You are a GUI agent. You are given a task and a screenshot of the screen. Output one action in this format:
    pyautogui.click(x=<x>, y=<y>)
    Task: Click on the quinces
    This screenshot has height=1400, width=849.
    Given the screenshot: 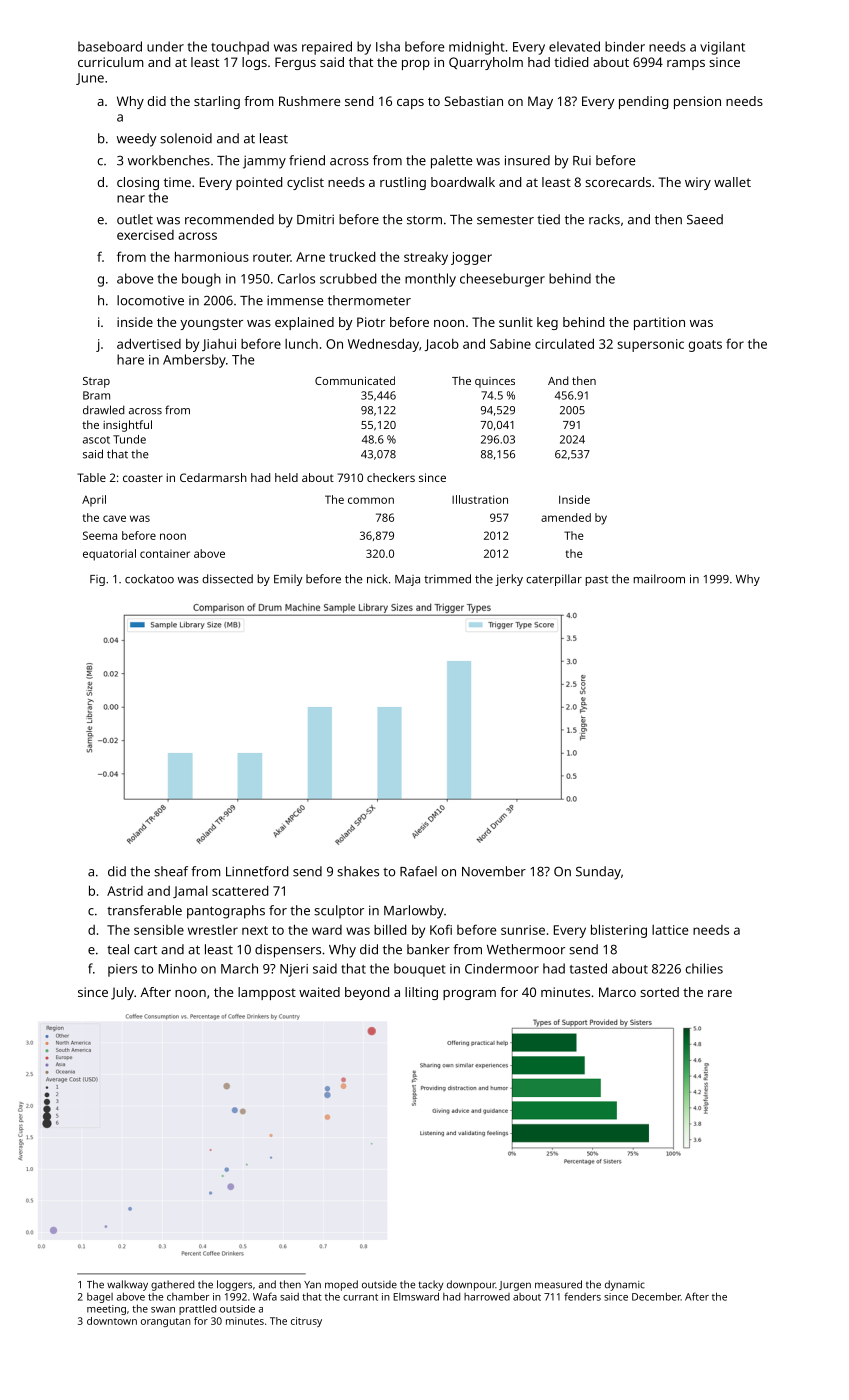 What is the action you would take?
    pyautogui.click(x=495, y=382)
